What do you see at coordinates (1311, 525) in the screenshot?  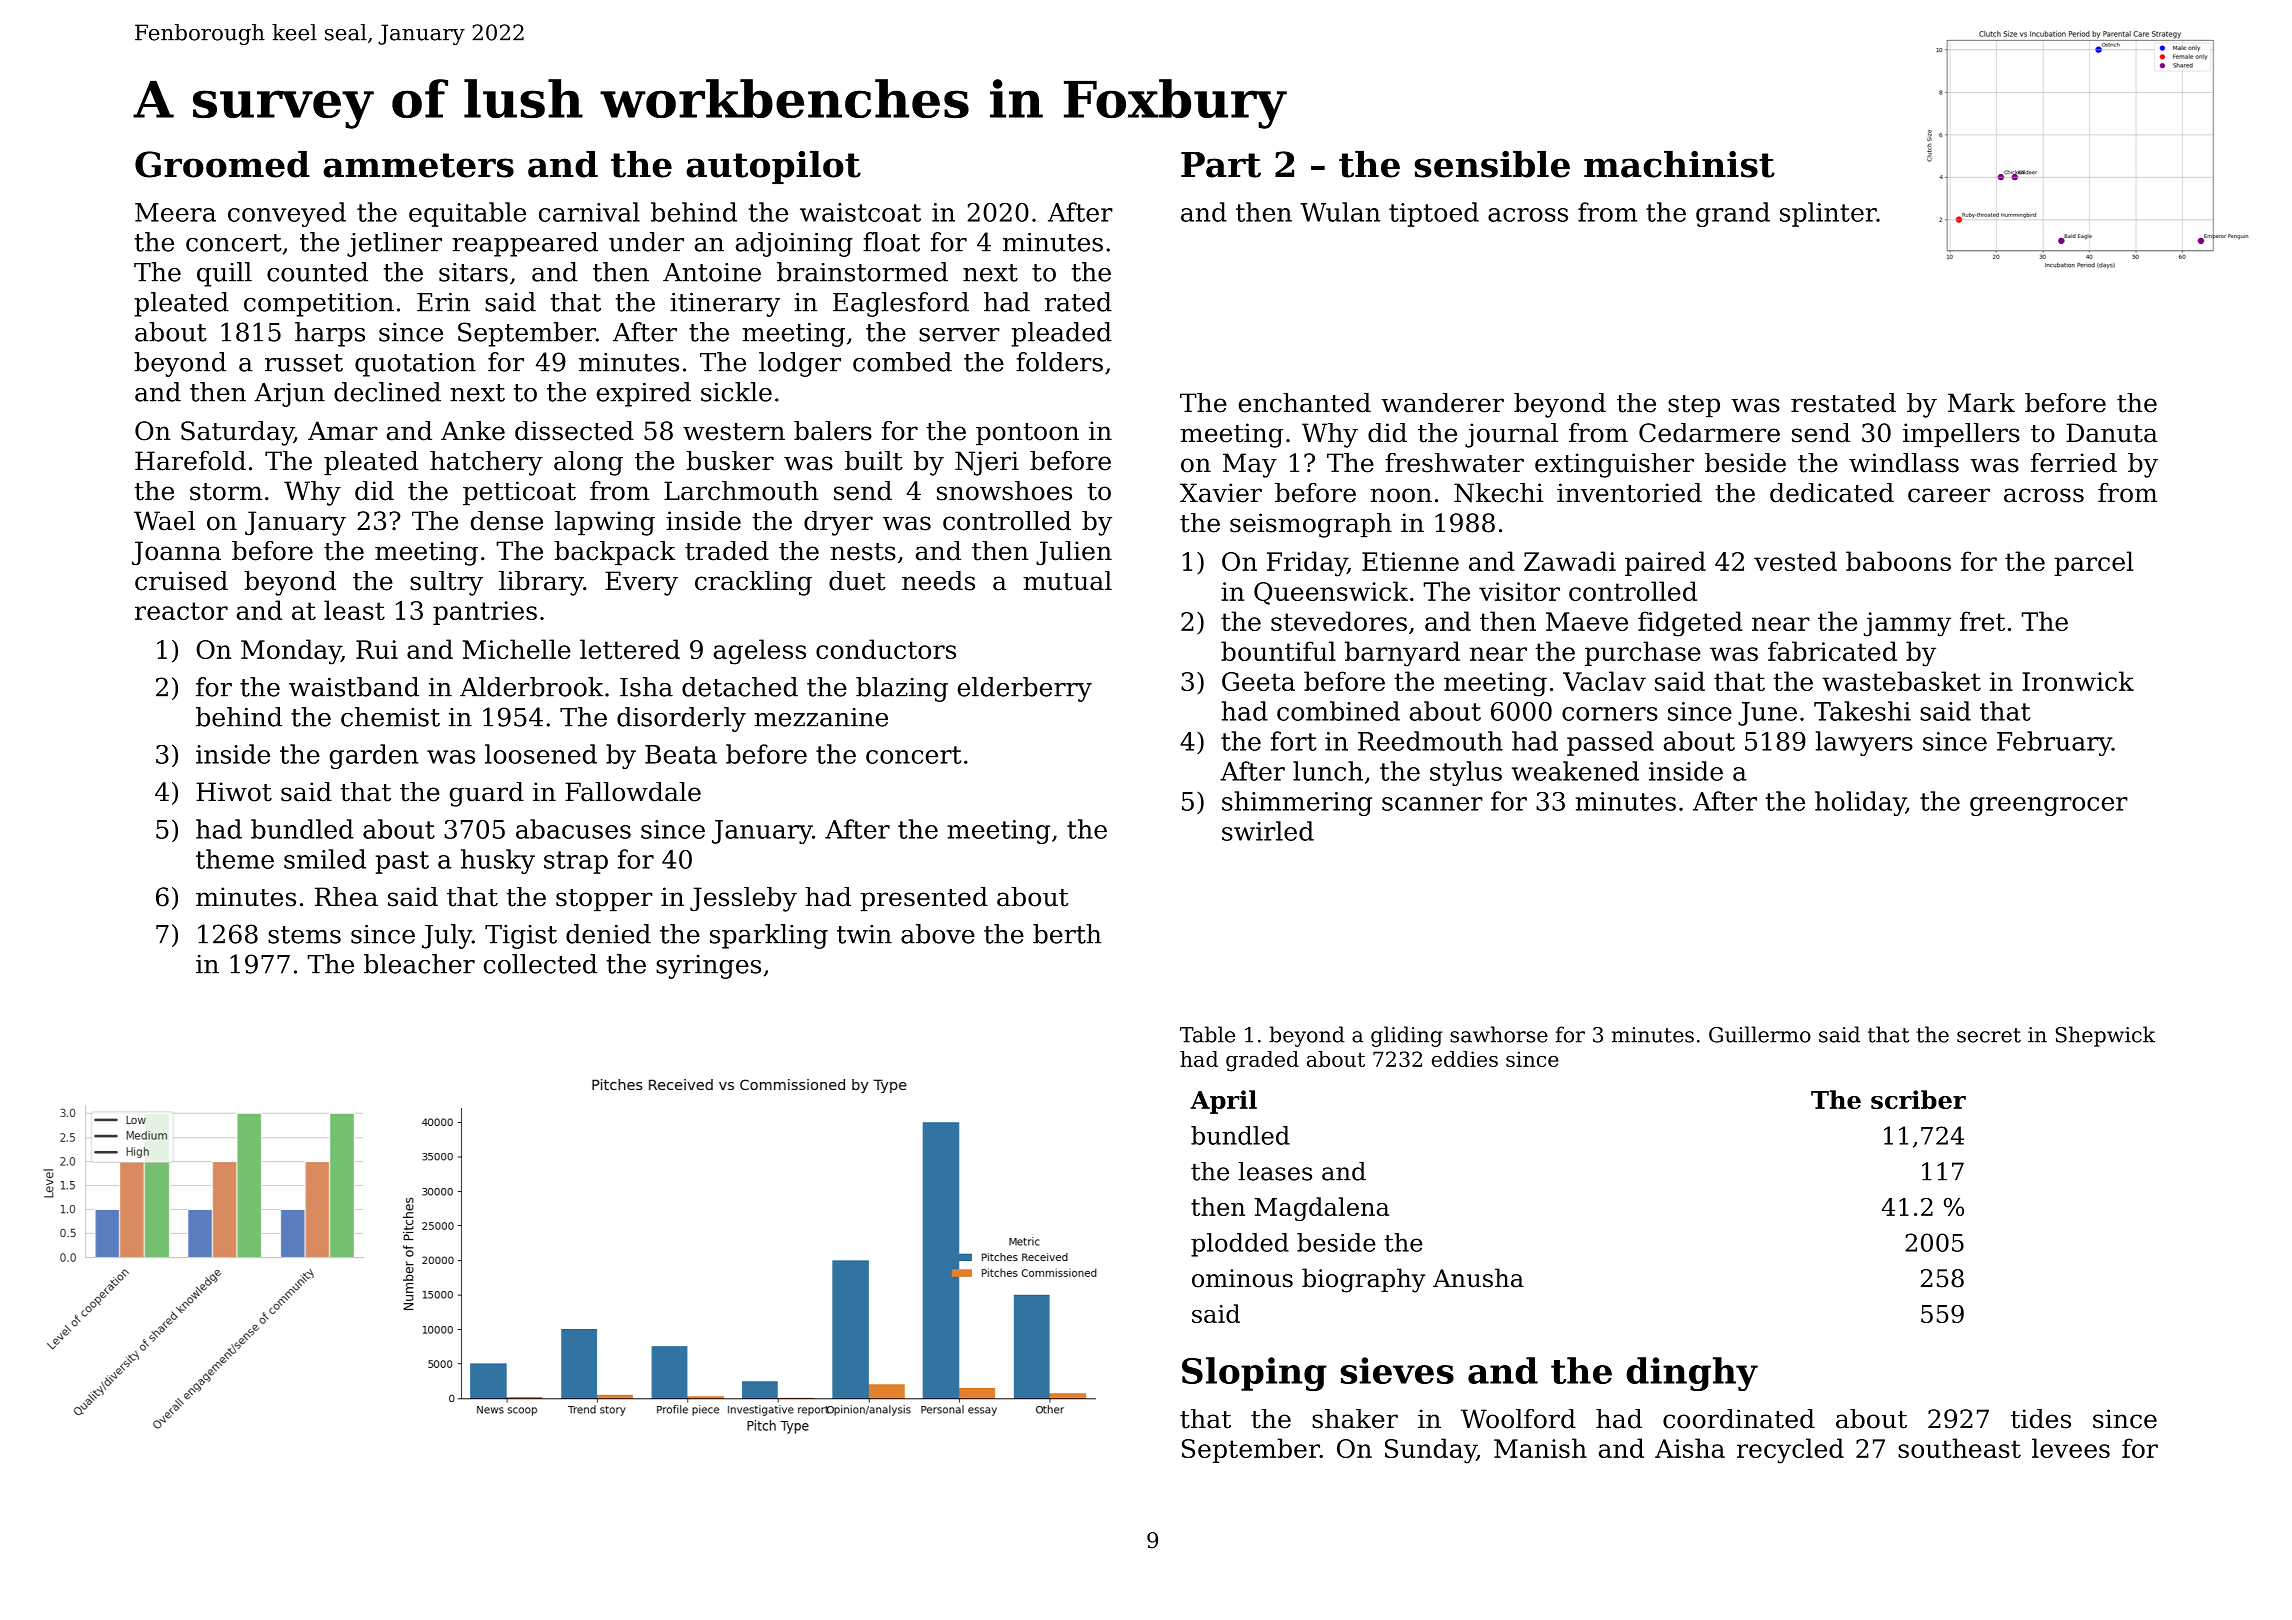 I see `seismograph` at bounding box center [1311, 525].
